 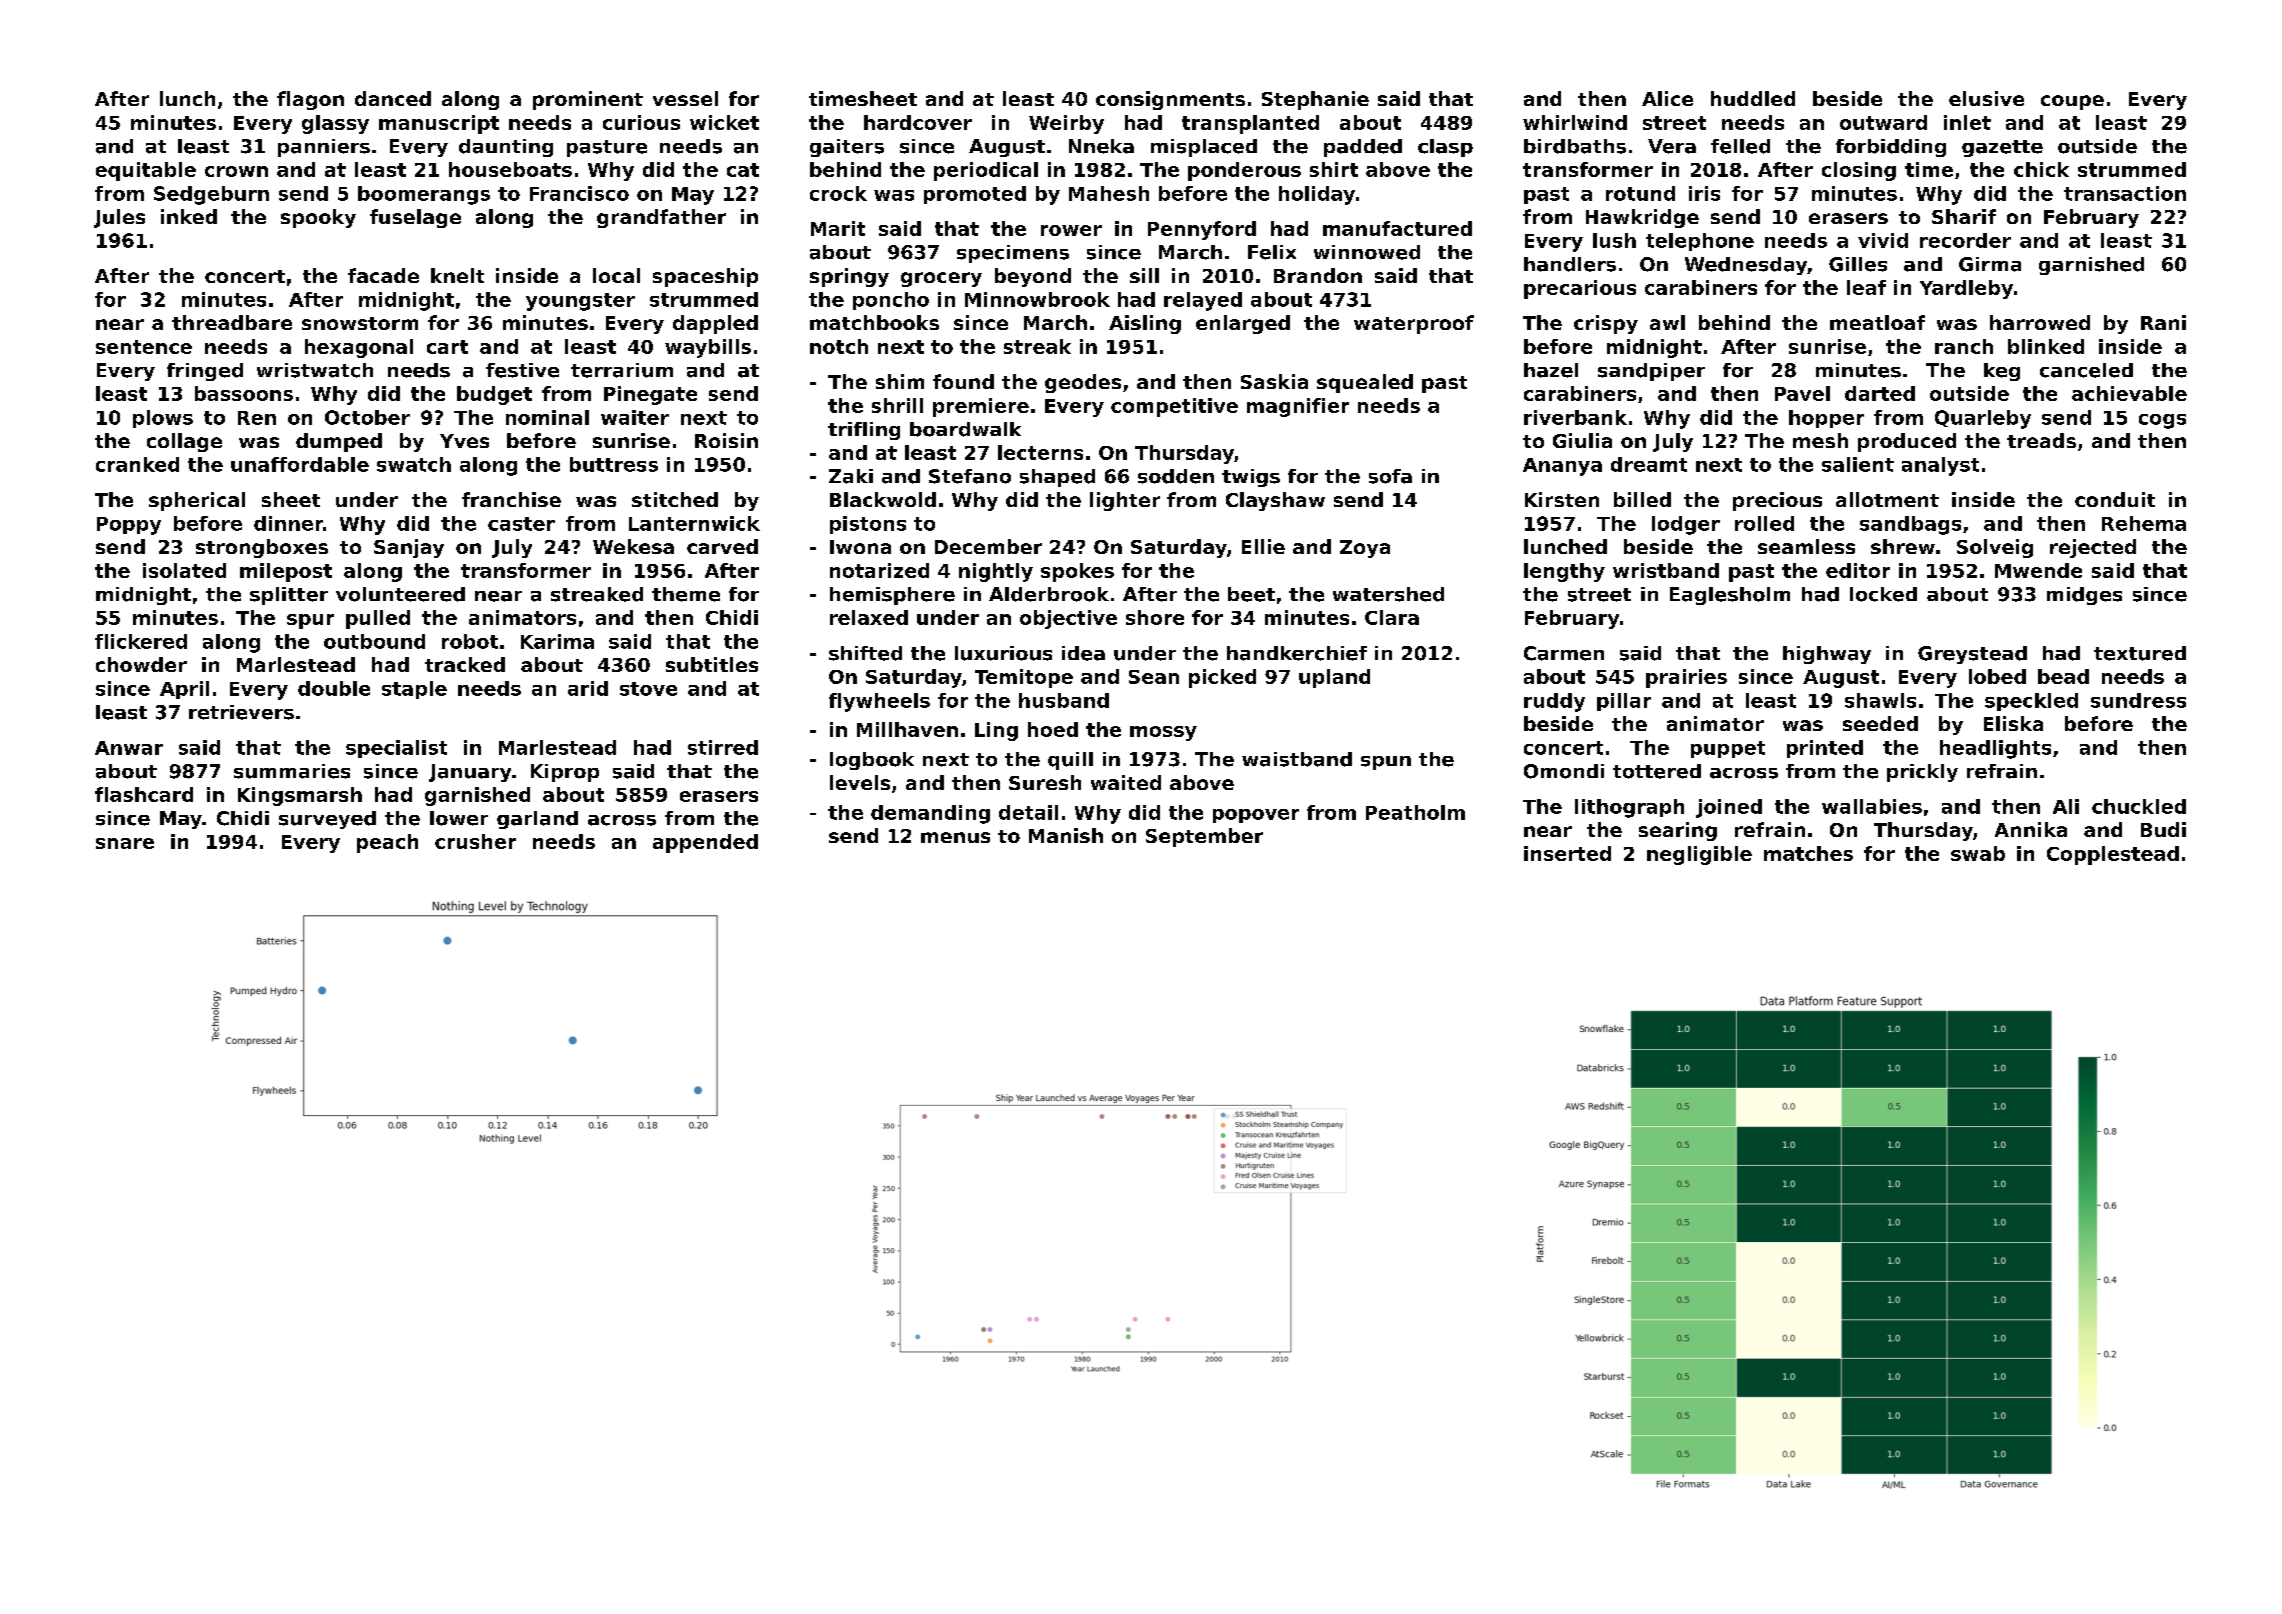 What do you see at coordinates (1858, 464) in the page?
I see `salient` at bounding box center [1858, 464].
